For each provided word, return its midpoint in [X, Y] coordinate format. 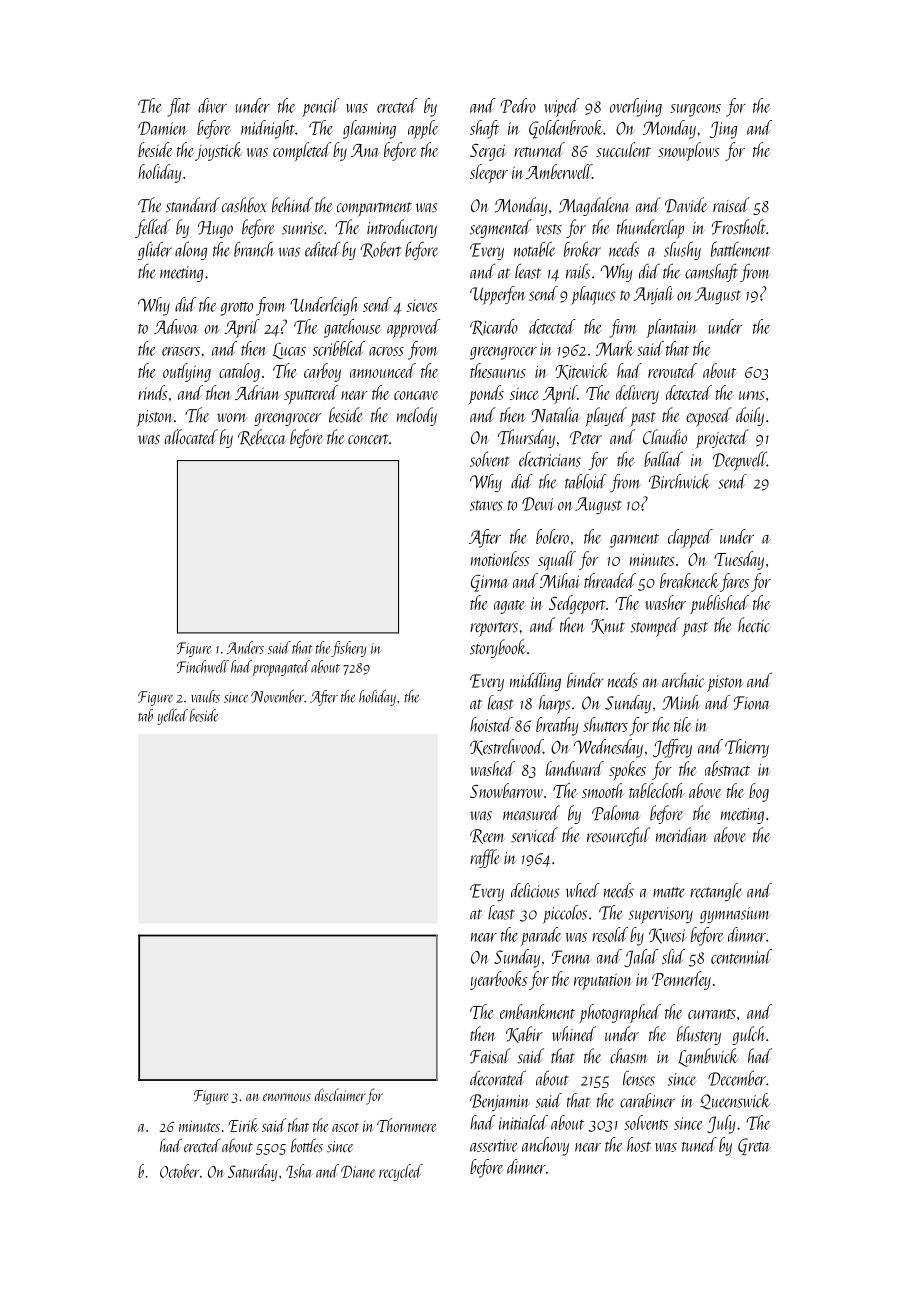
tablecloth [656, 790]
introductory [402, 228]
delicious [535, 890]
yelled [172, 717]
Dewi [538, 504]
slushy [682, 250]
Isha [299, 1171]
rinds [153, 392]
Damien [162, 128]
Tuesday [739, 560]
